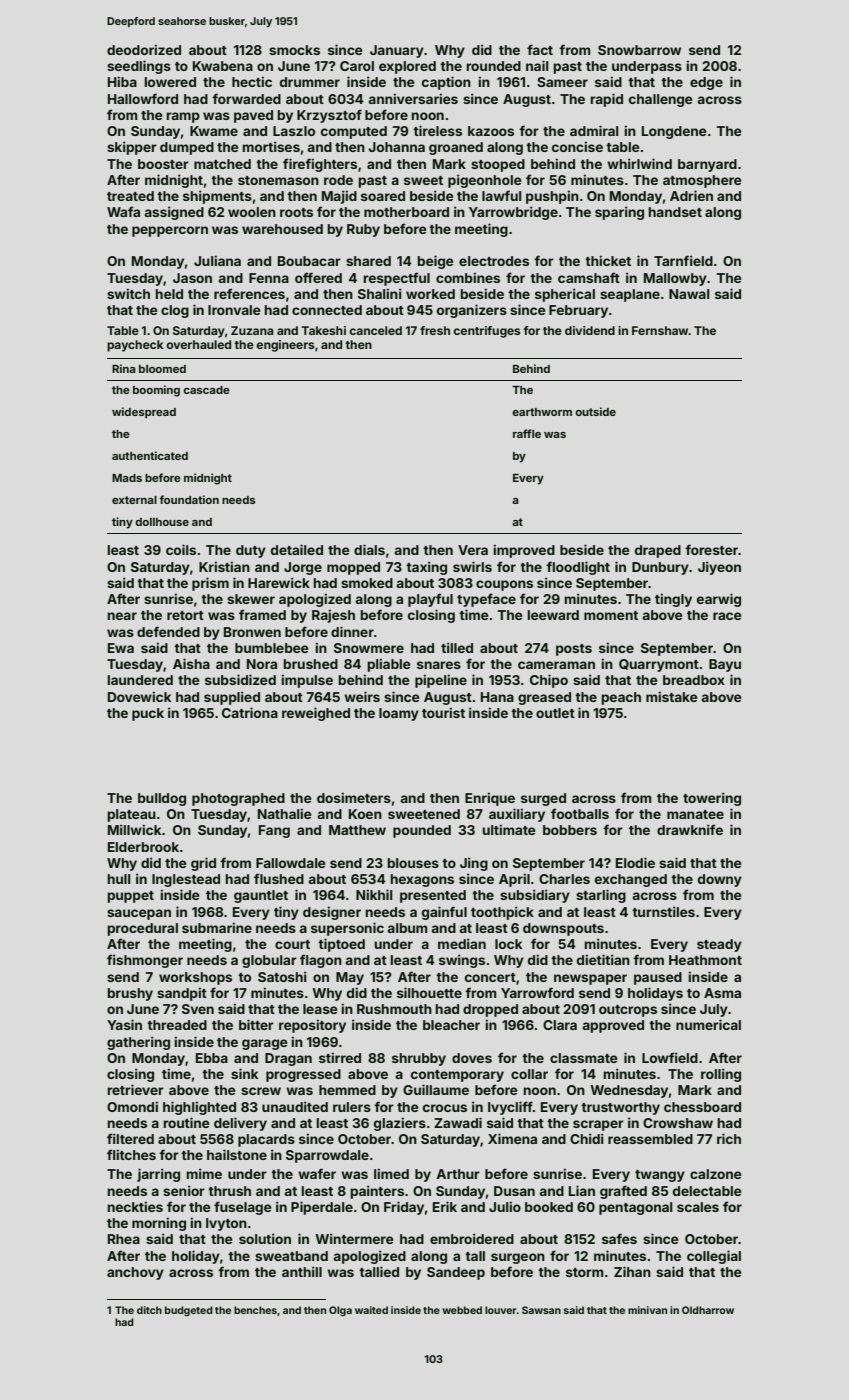 Image resolution: width=849 pixels, height=1400 pixels. What do you see at coordinates (490, 977) in the document?
I see `concert` at bounding box center [490, 977].
